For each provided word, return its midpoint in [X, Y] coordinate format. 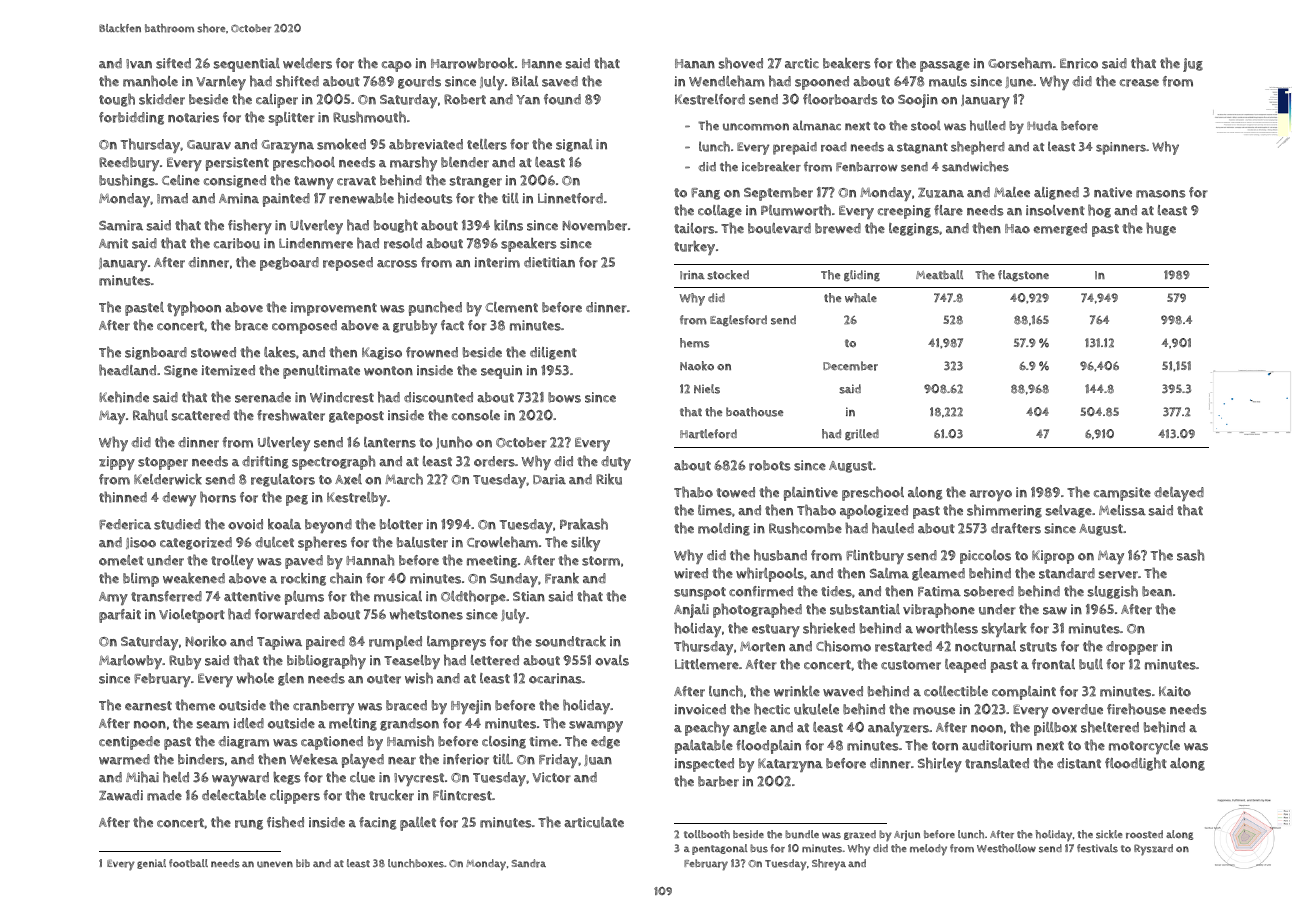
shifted [297, 81]
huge [1161, 229]
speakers [529, 245]
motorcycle [1144, 747]
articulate [594, 822]
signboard [156, 353]
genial [151, 864]
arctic [802, 63]
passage [945, 66]
